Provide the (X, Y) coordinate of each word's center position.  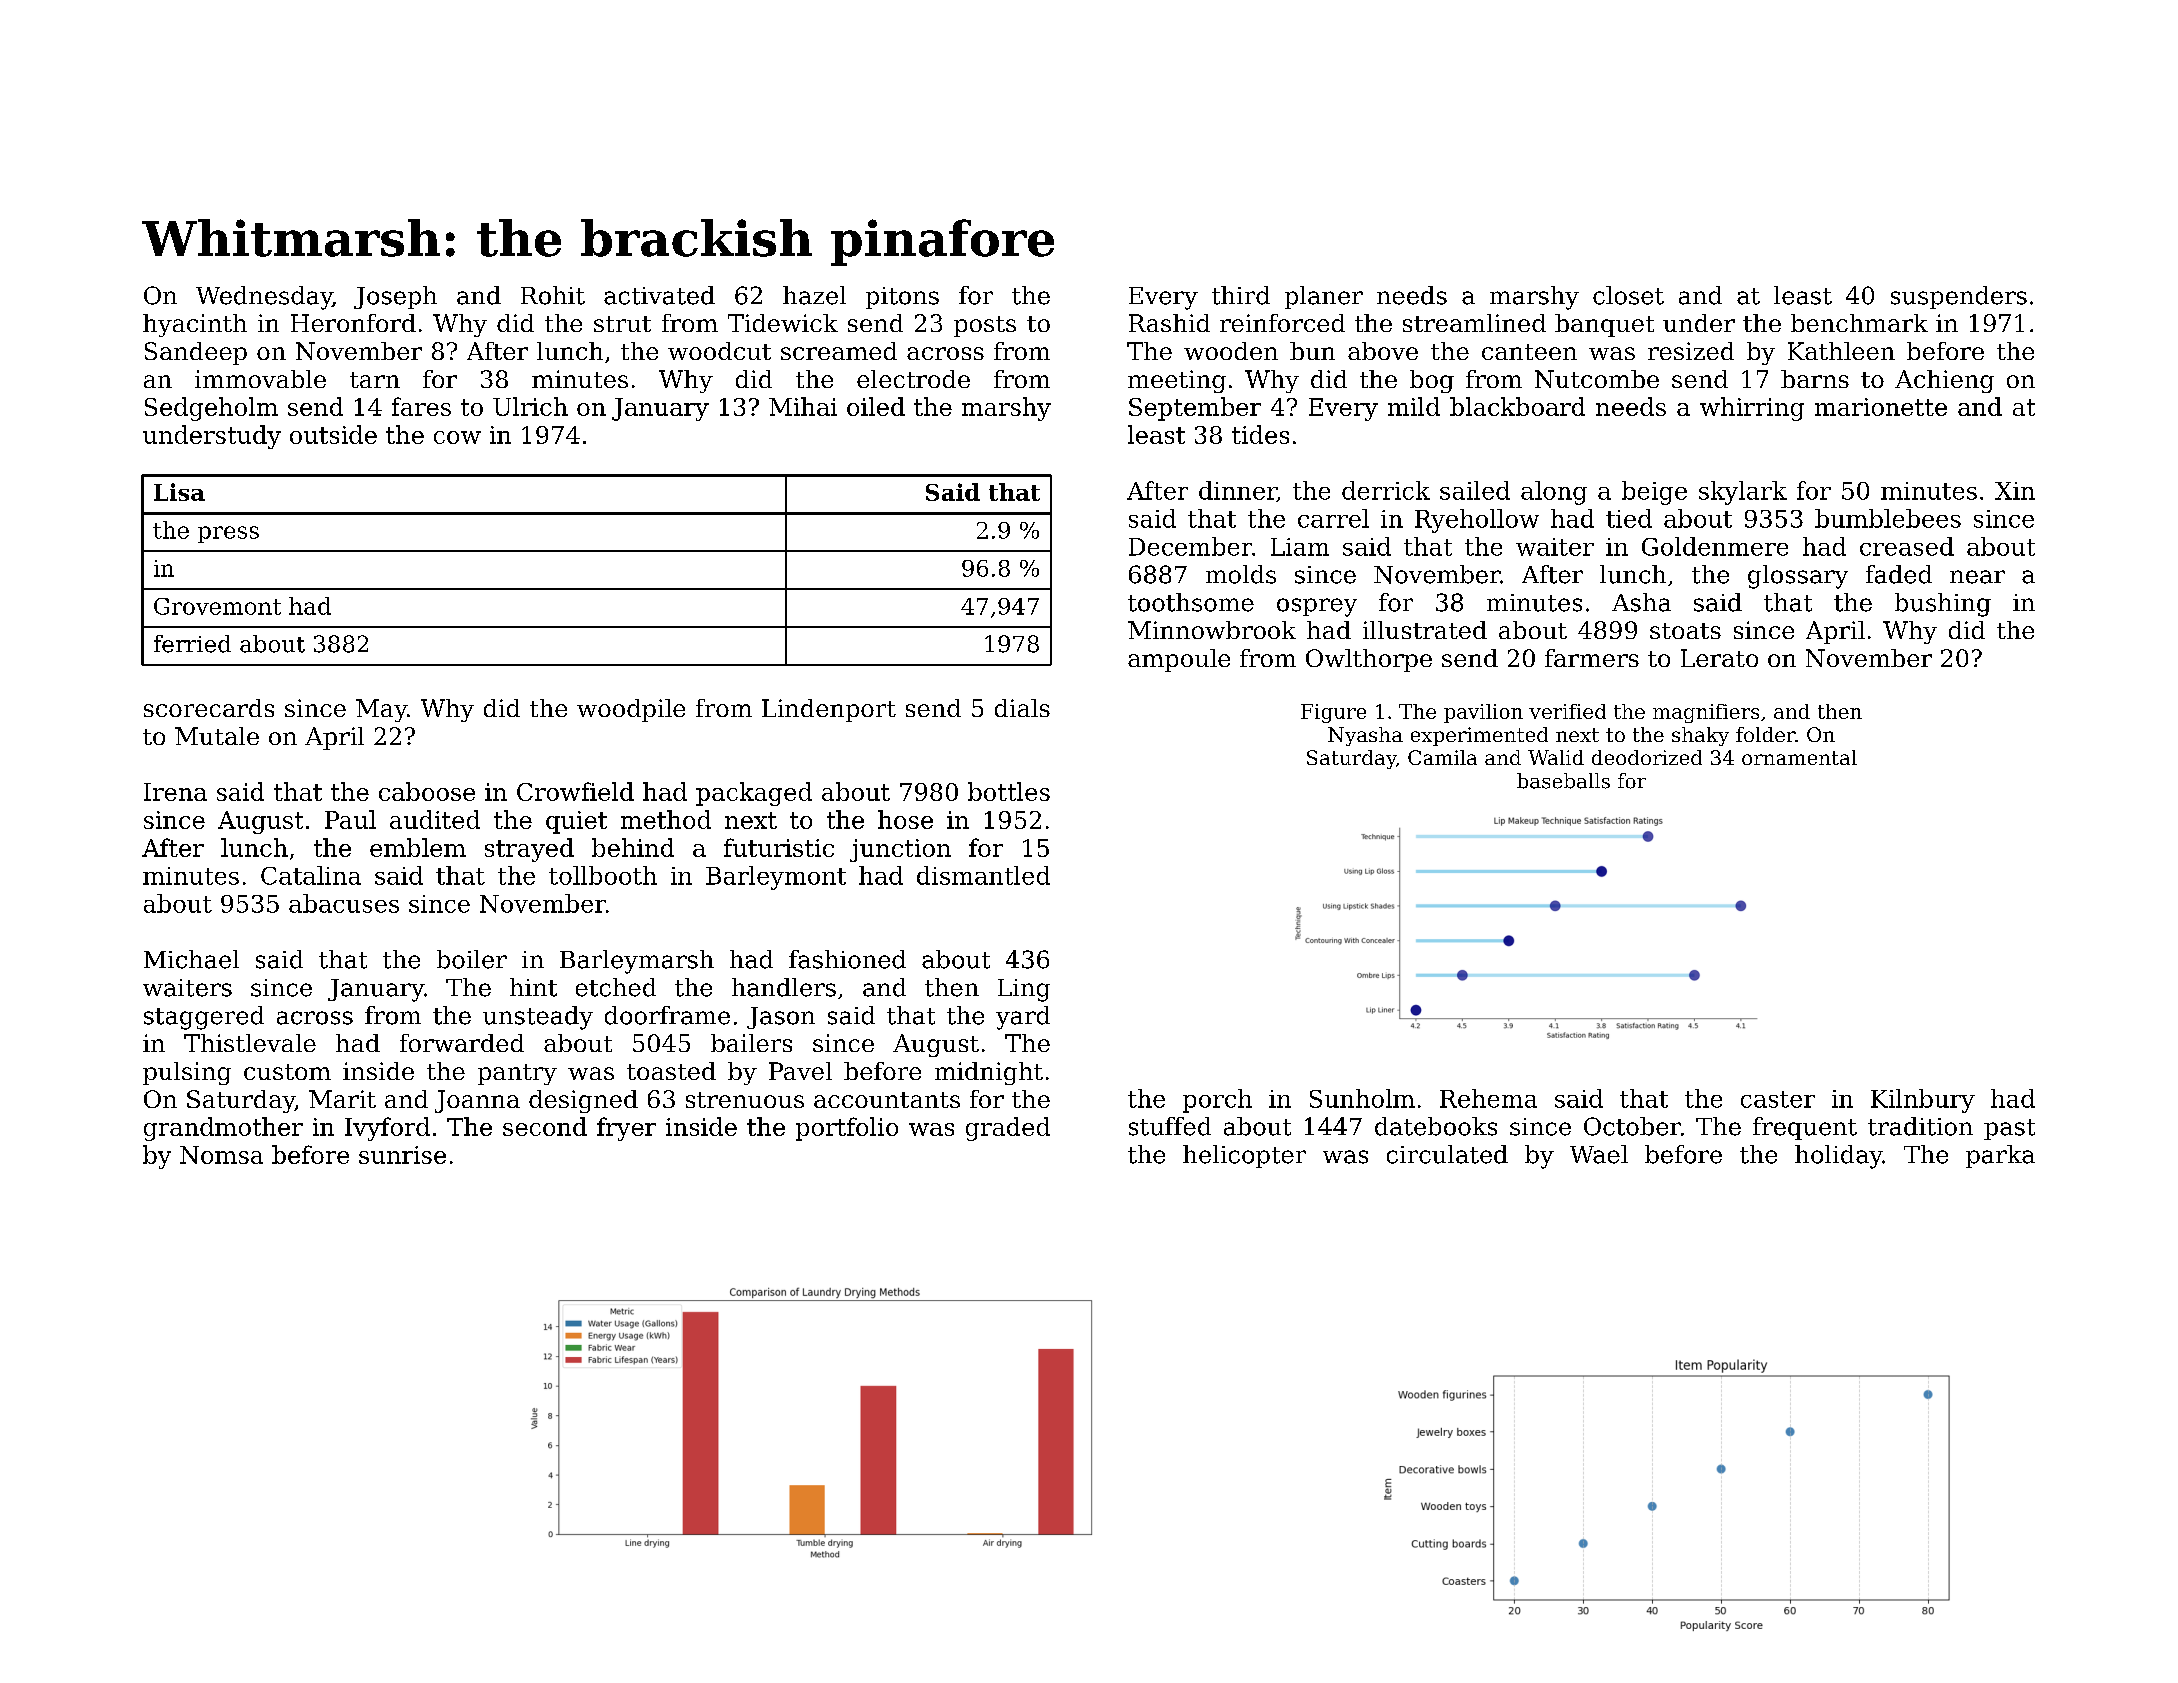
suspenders (1959, 297)
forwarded (462, 1043)
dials (1022, 708)
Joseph (395, 297)
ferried (192, 644)
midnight (989, 1073)
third (1241, 295)
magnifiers (1706, 713)
